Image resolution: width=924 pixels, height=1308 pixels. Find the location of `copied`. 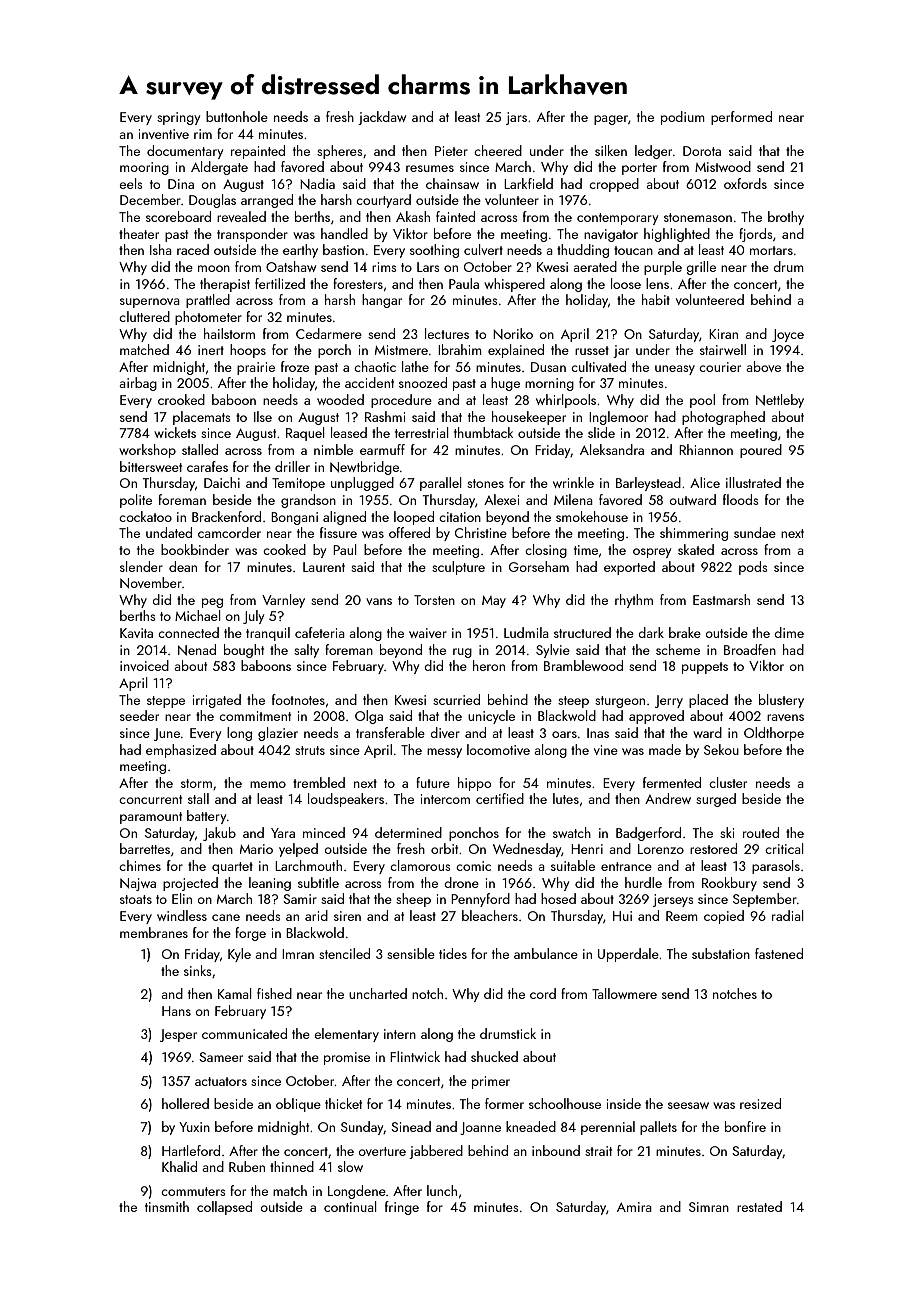

copied is located at coordinates (724, 917).
